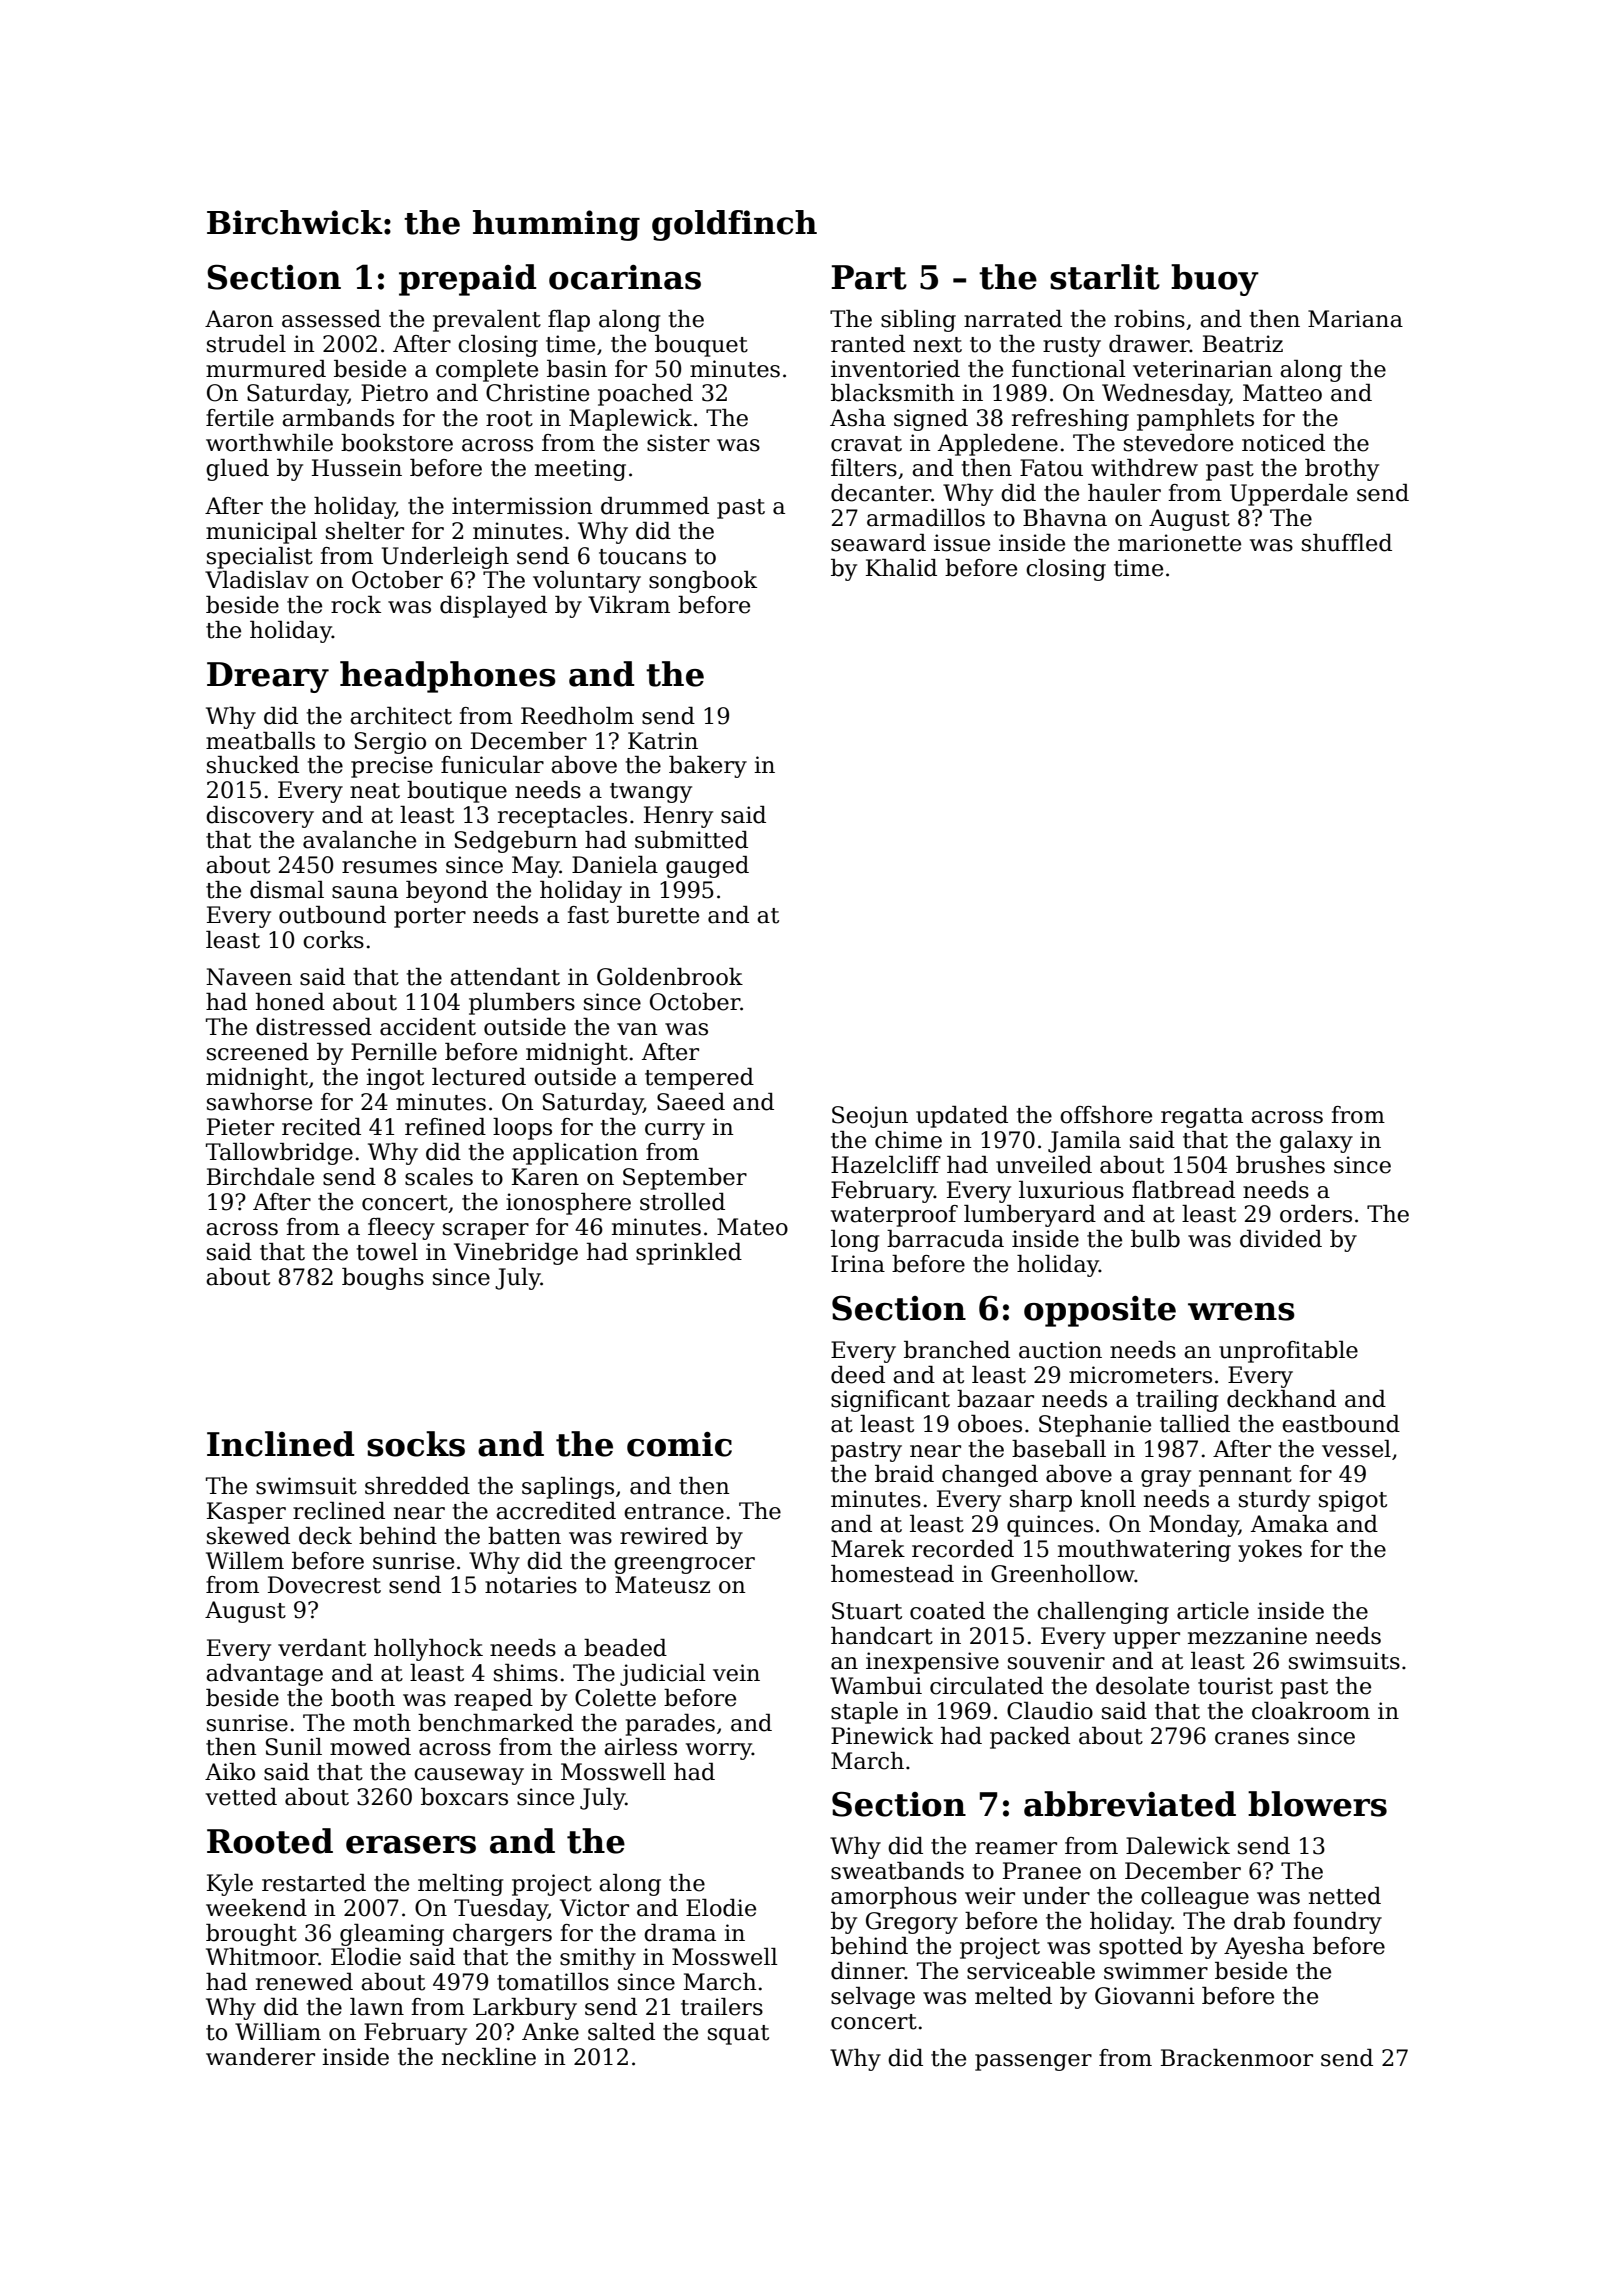 This screenshot has width=1620, height=2292. Describe the element at coordinates (864, 1713) in the screenshot. I see `staple` at that location.
